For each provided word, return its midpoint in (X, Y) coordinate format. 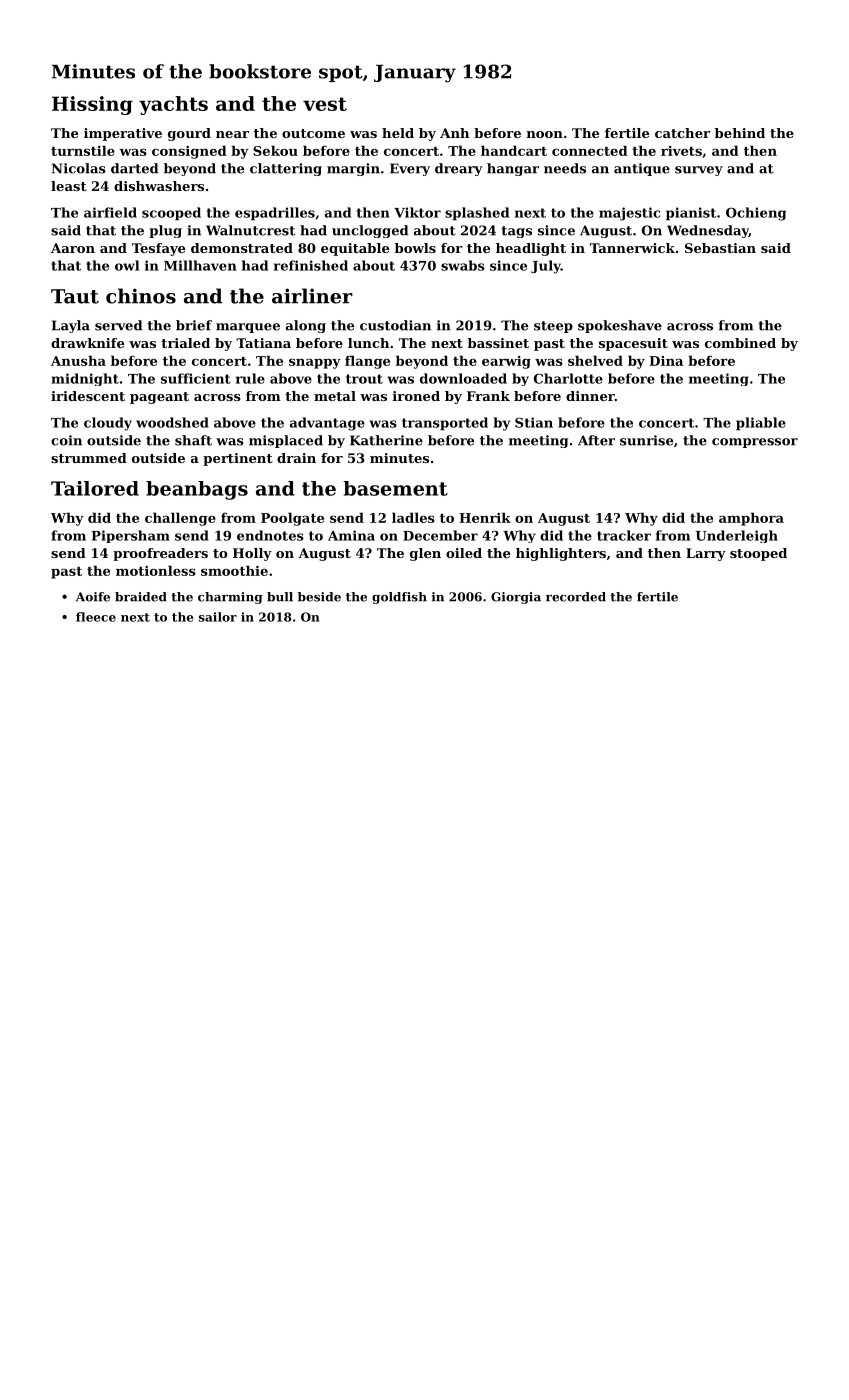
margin (353, 169)
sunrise (646, 440)
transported (445, 424)
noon (545, 134)
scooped (171, 214)
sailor (218, 617)
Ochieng (756, 214)
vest (325, 104)
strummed (89, 458)
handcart (514, 150)
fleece (96, 617)
